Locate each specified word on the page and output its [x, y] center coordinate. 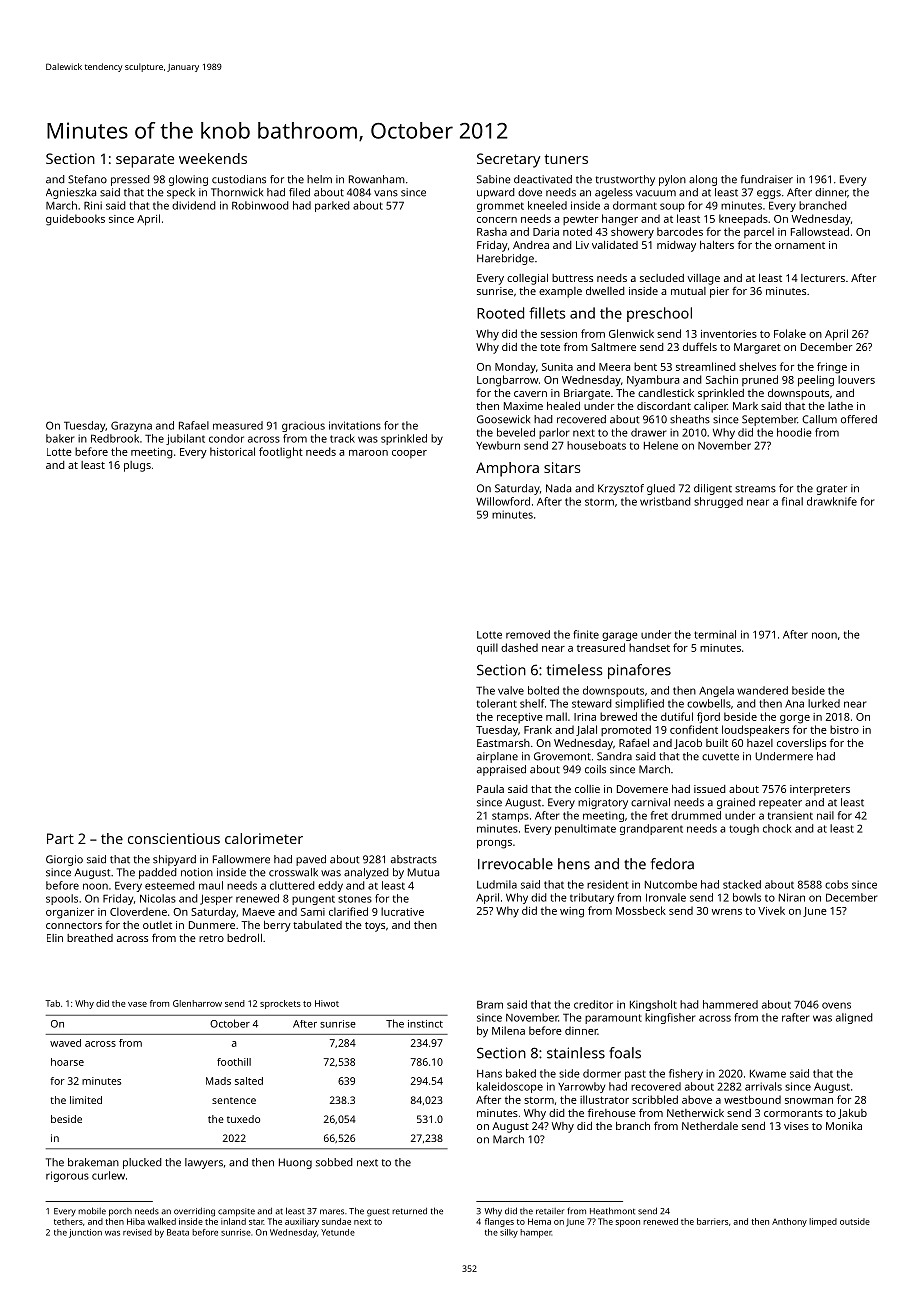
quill [487, 649]
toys [375, 927]
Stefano [87, 179]
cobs [836, 884]
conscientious [174, 838]
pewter [580, 220]
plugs [137, 466]
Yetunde [338, 1232]
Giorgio [64, 860]
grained [736, 803]
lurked [824, 703]
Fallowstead [820, 231]
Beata [178, 1232]
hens [574, 864]
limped [823, 1222]
